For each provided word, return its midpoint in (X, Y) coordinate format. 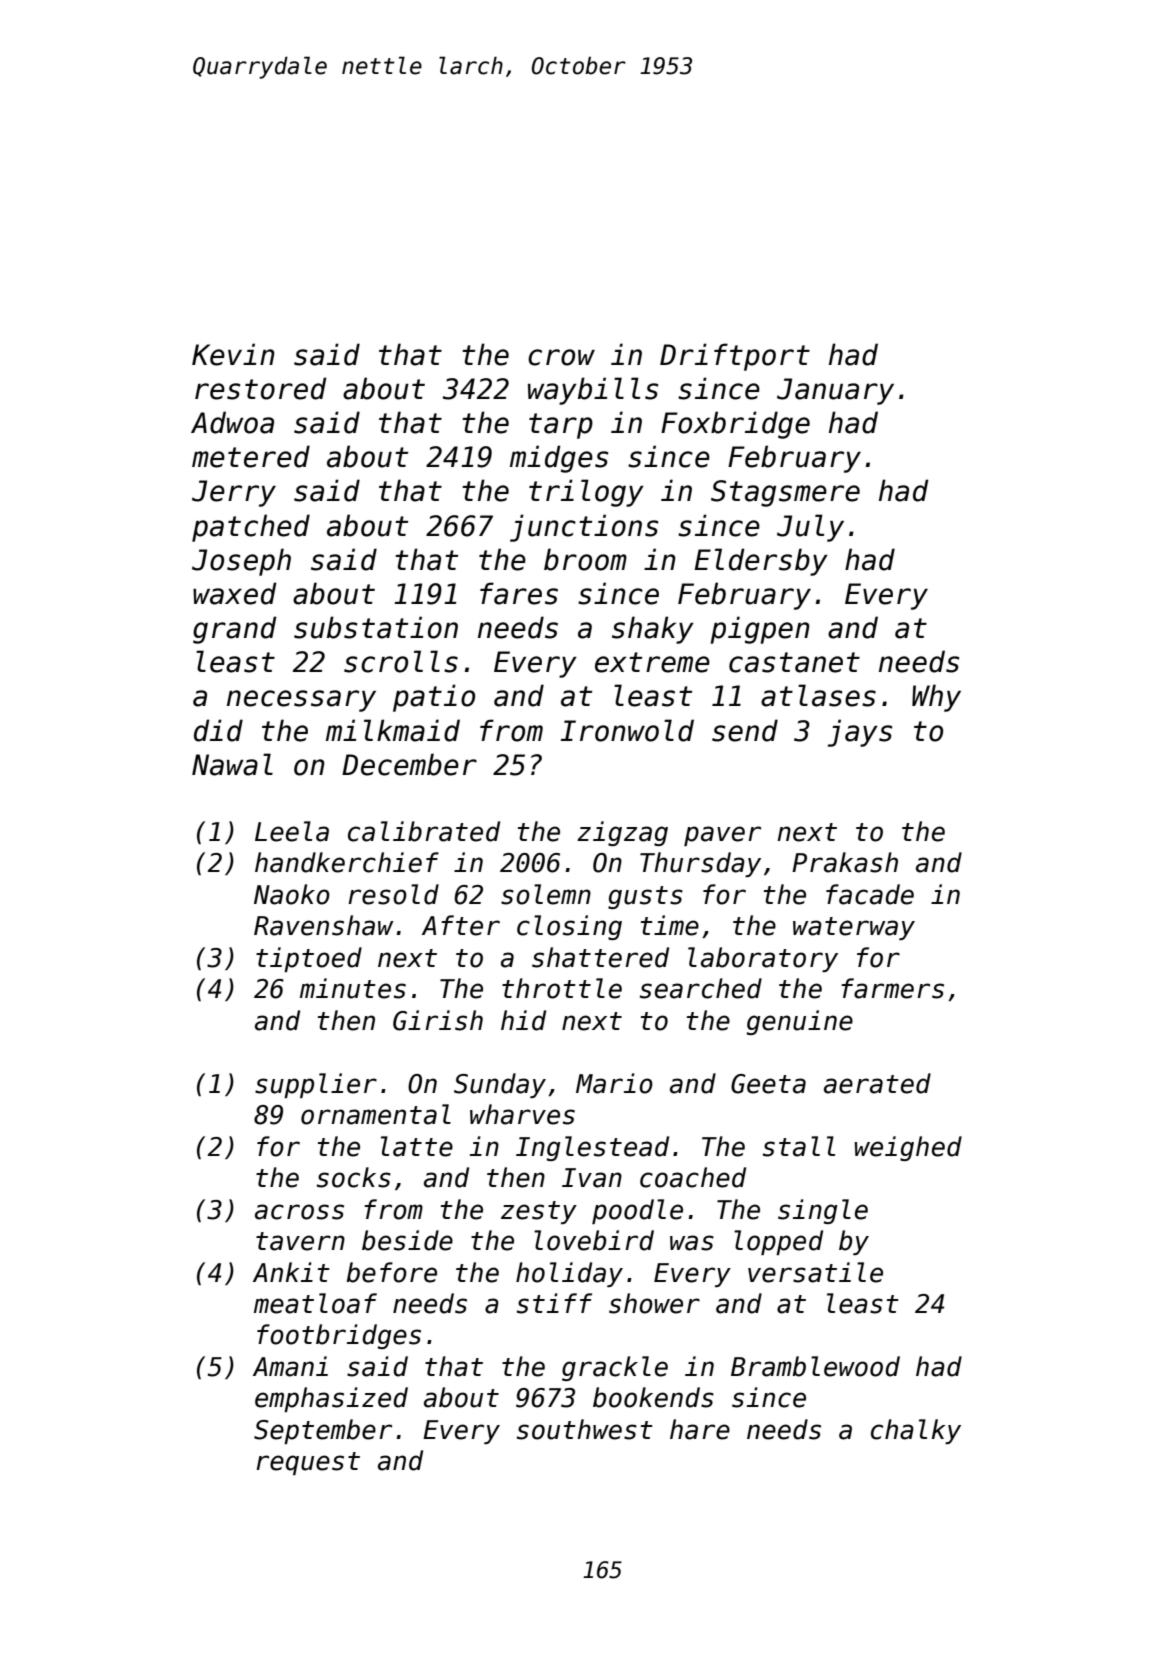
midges (559, 459)
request (308, 1463)
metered (251, 456)
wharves (522, 1114)
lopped (778, 1242)
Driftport (735, 357)
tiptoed (309, 959)
